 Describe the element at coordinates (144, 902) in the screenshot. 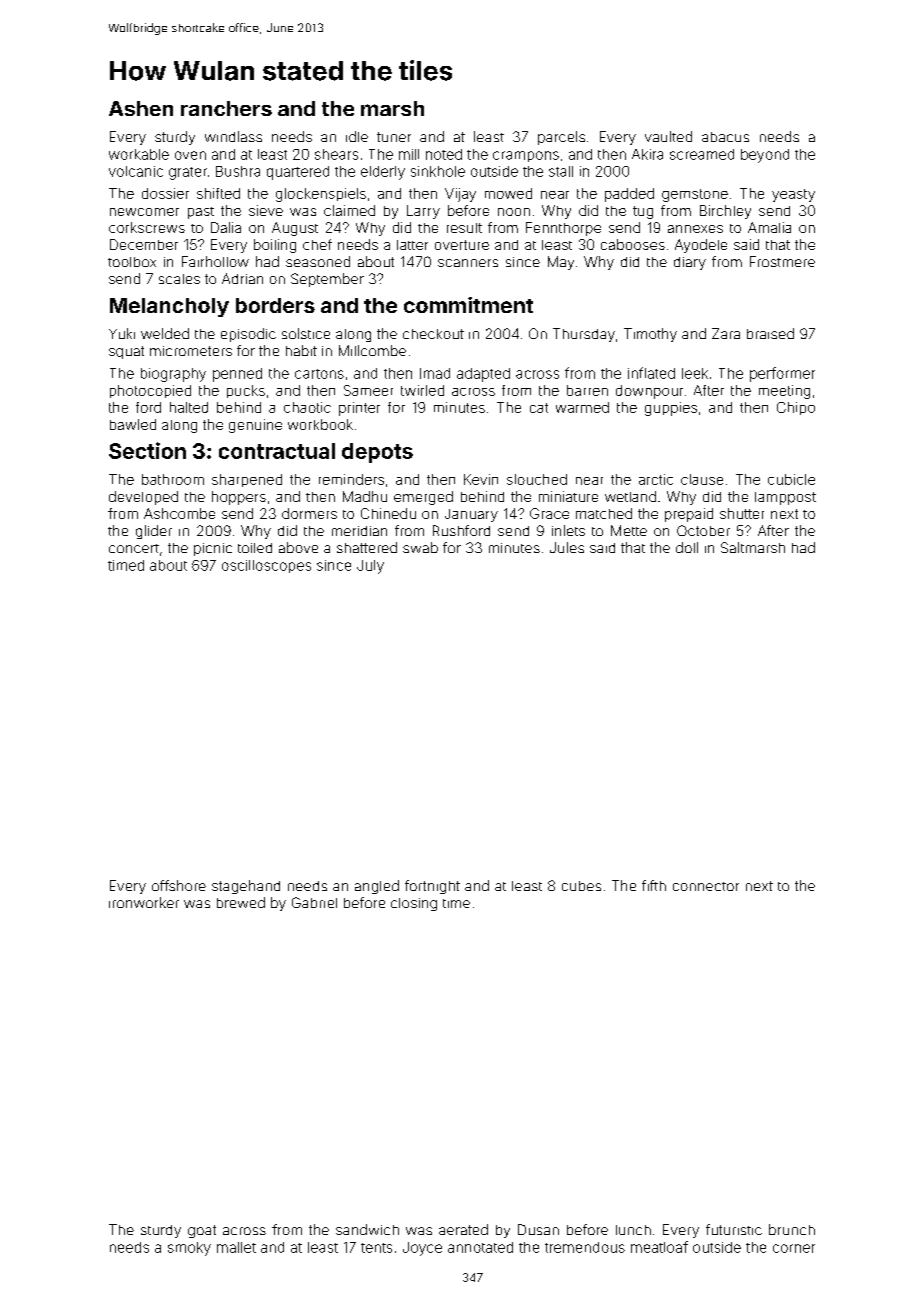

I see `ironworker` at that location.
